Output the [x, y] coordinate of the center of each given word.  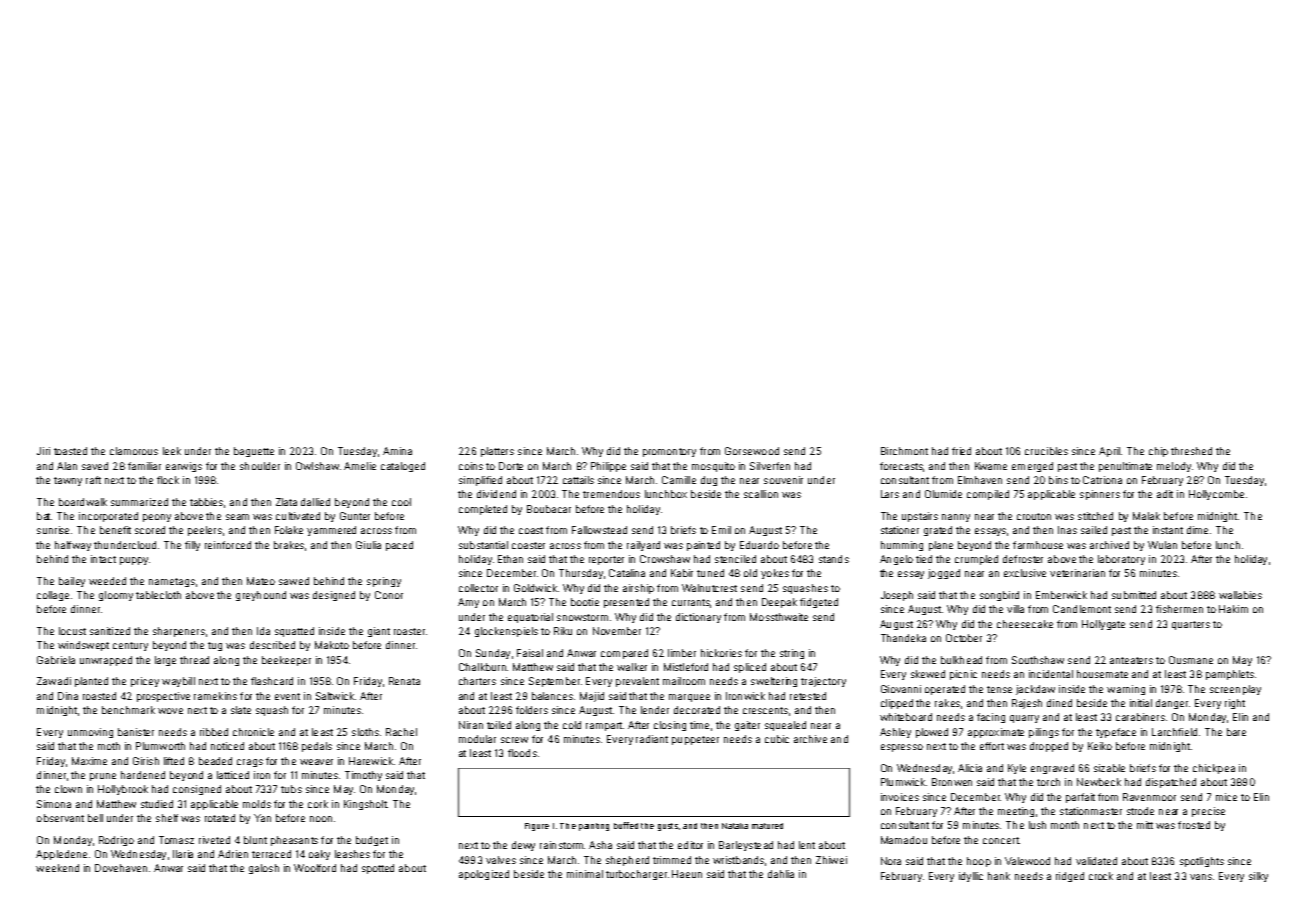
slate [241, 710]
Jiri [43, 451]
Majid [592, 697]
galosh [264, 869]
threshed [1191, 451]
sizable [1109, 768]
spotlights [1202, 862]
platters [497, 452]
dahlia [781, 874]
